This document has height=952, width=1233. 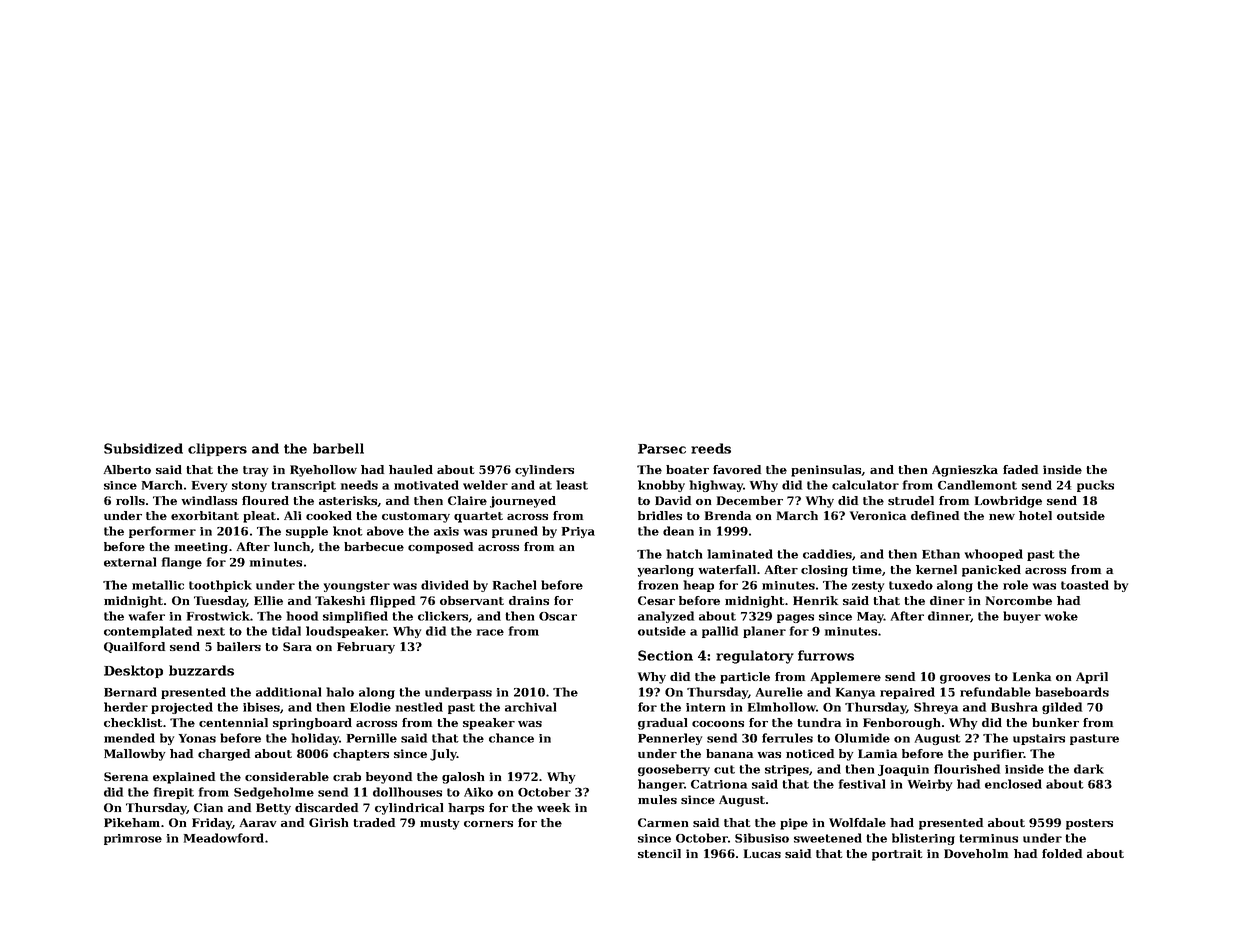 I want to click on Bernard, so click(x=130, y=692).
